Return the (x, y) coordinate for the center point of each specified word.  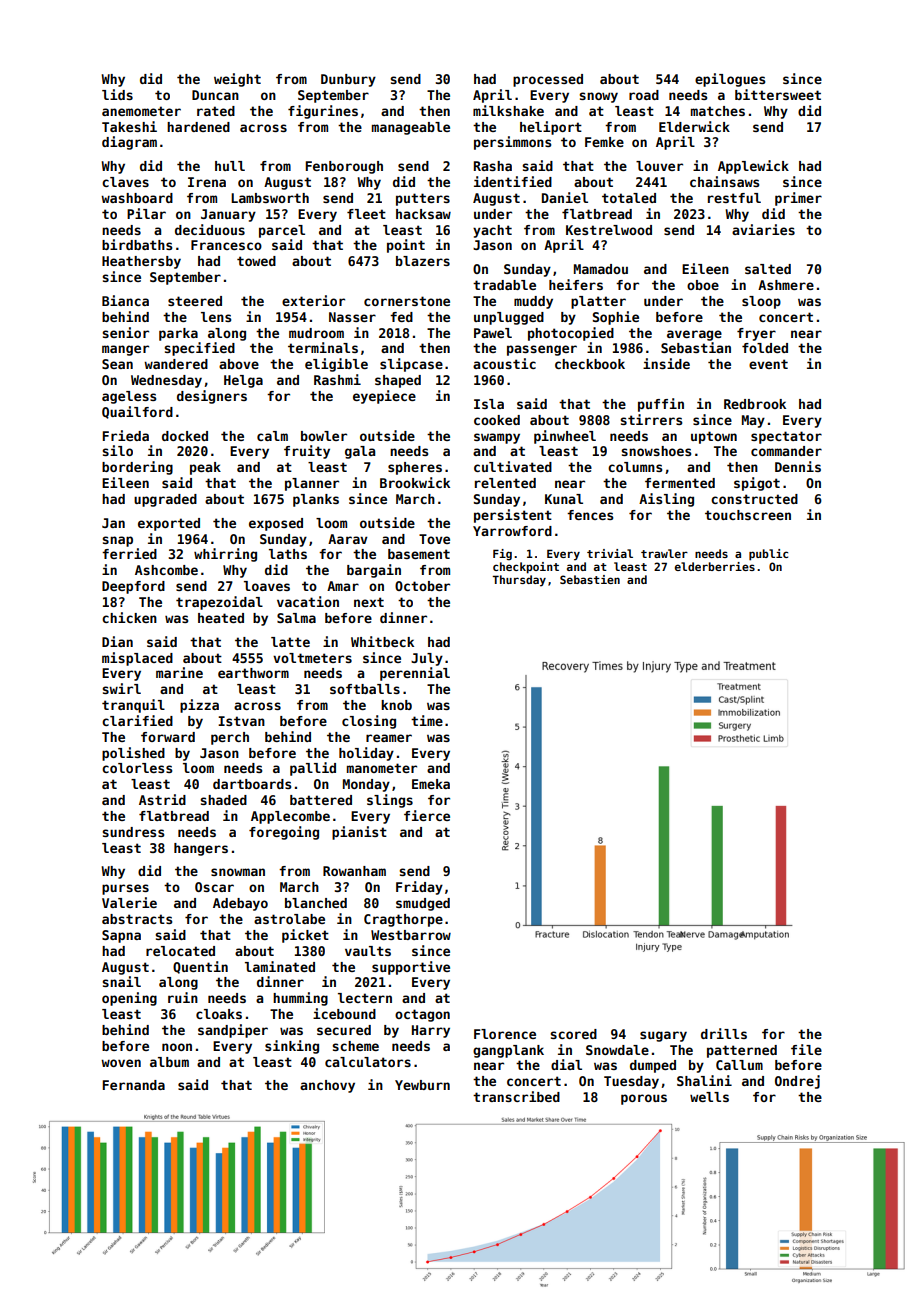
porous (644, 1099)
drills (724, 1033)
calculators (368, 1062)
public (768, 555)
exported (169, 524)
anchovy (327, 1086)
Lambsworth (270, 198)
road (644, 95)
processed (548, 80)
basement (419, 554)
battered (321, 800)
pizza (199, 706)
